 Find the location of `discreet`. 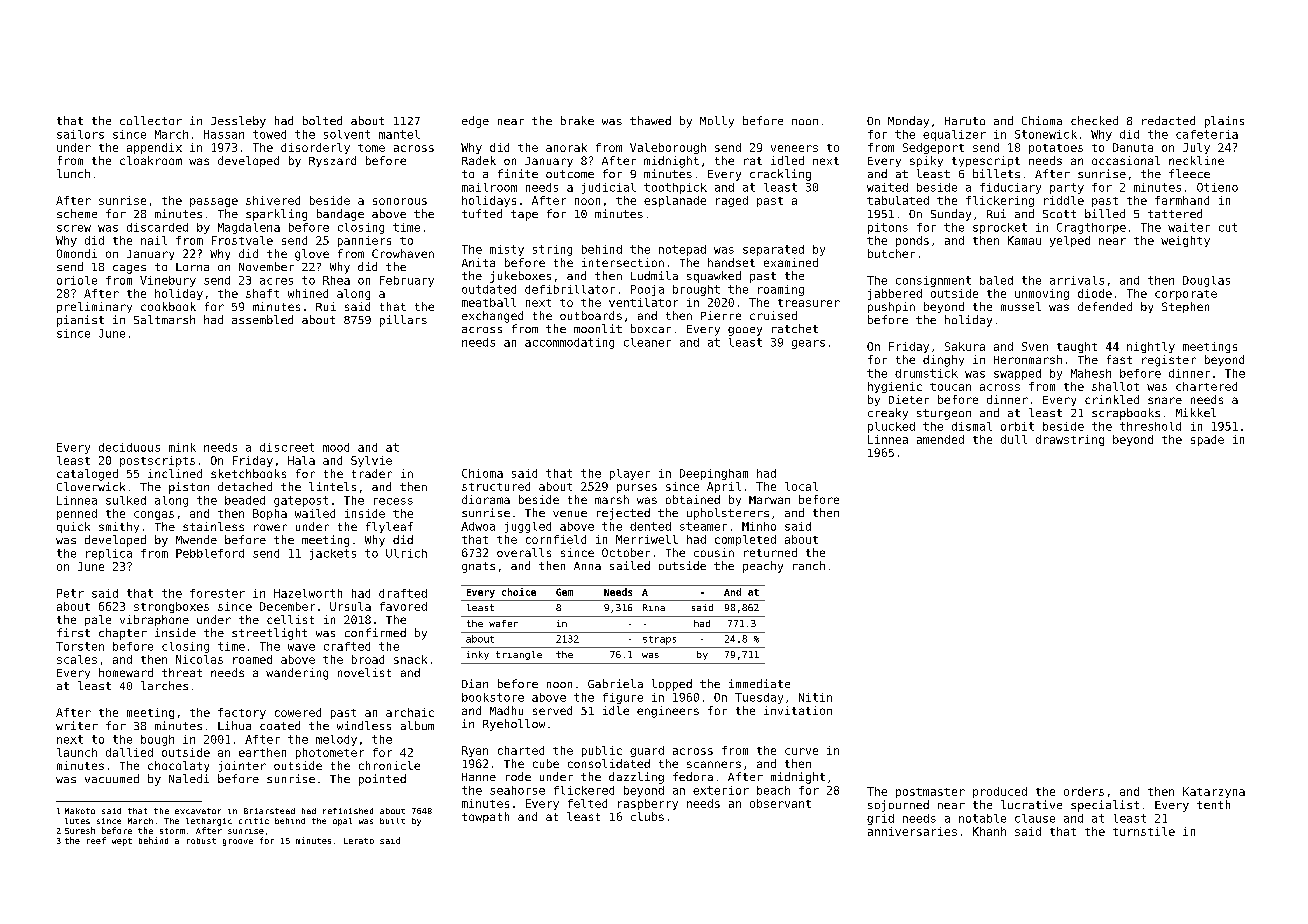

discreet is located at coordinates (287, 447).
